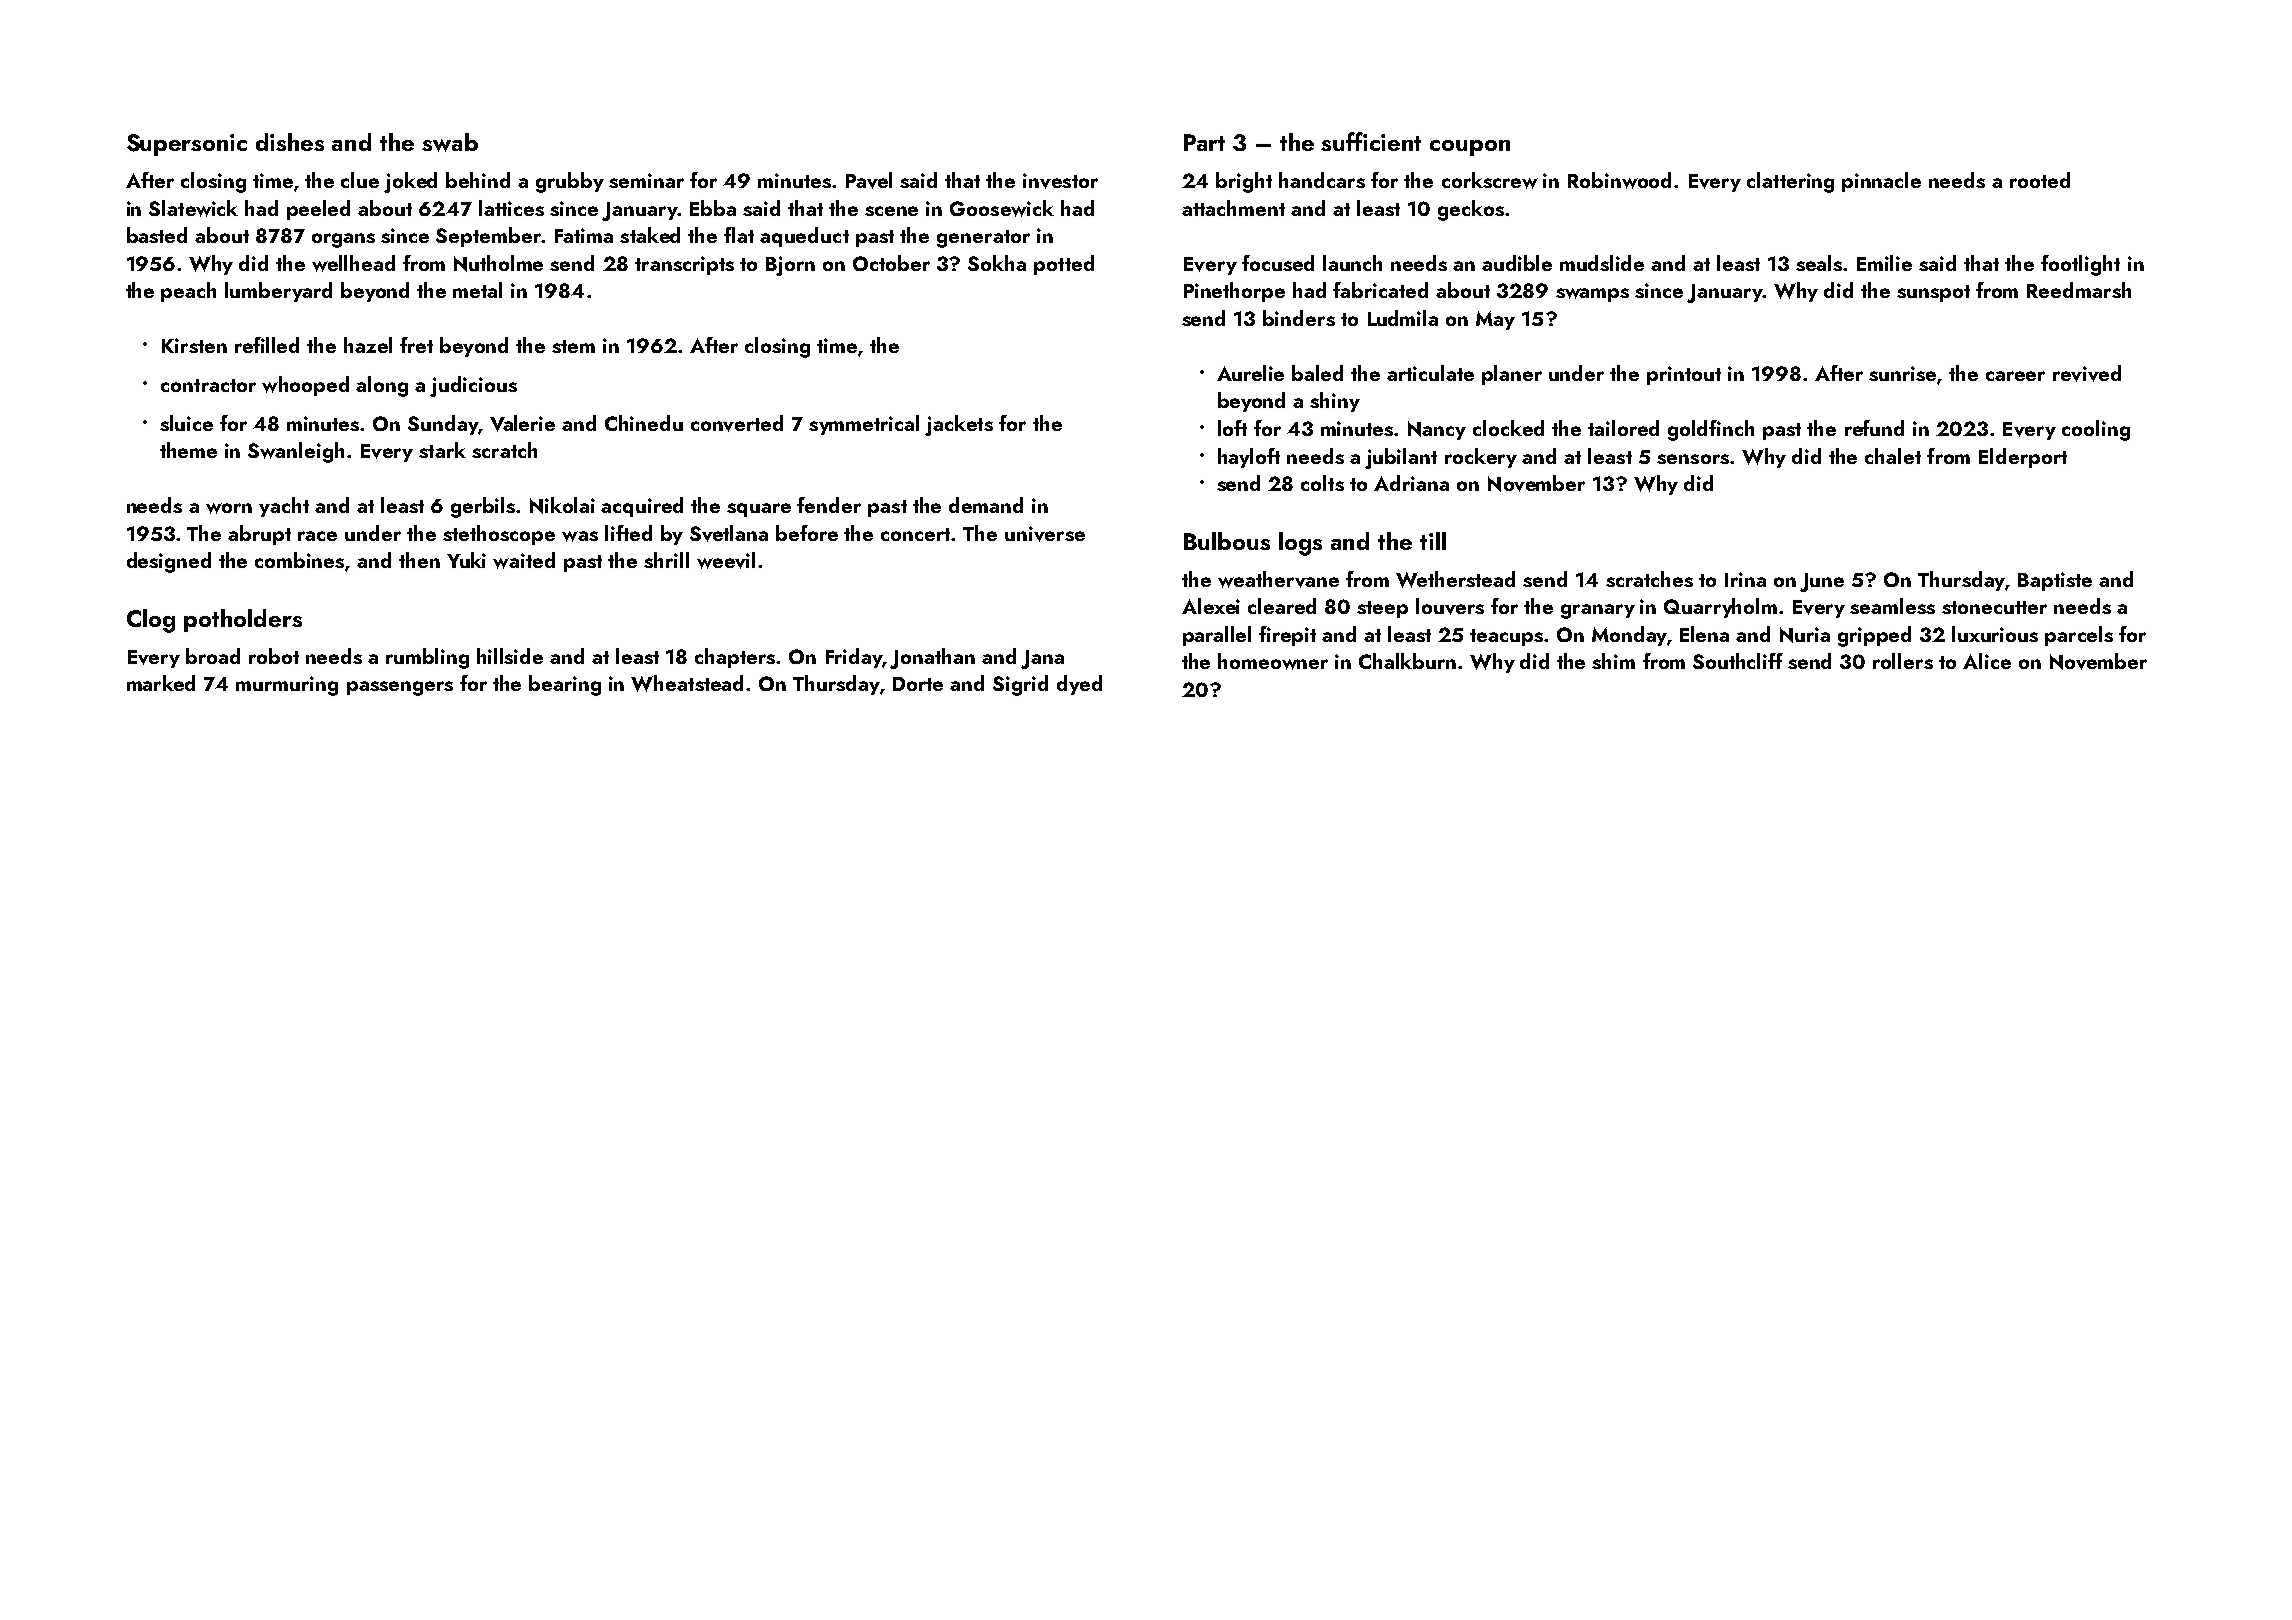 The width and height of the screenshot is (2292, 1620). What do you see at coordinates (1819, 263) in the screenshot?
I see `seals` at bounding box center [1819, 263].
